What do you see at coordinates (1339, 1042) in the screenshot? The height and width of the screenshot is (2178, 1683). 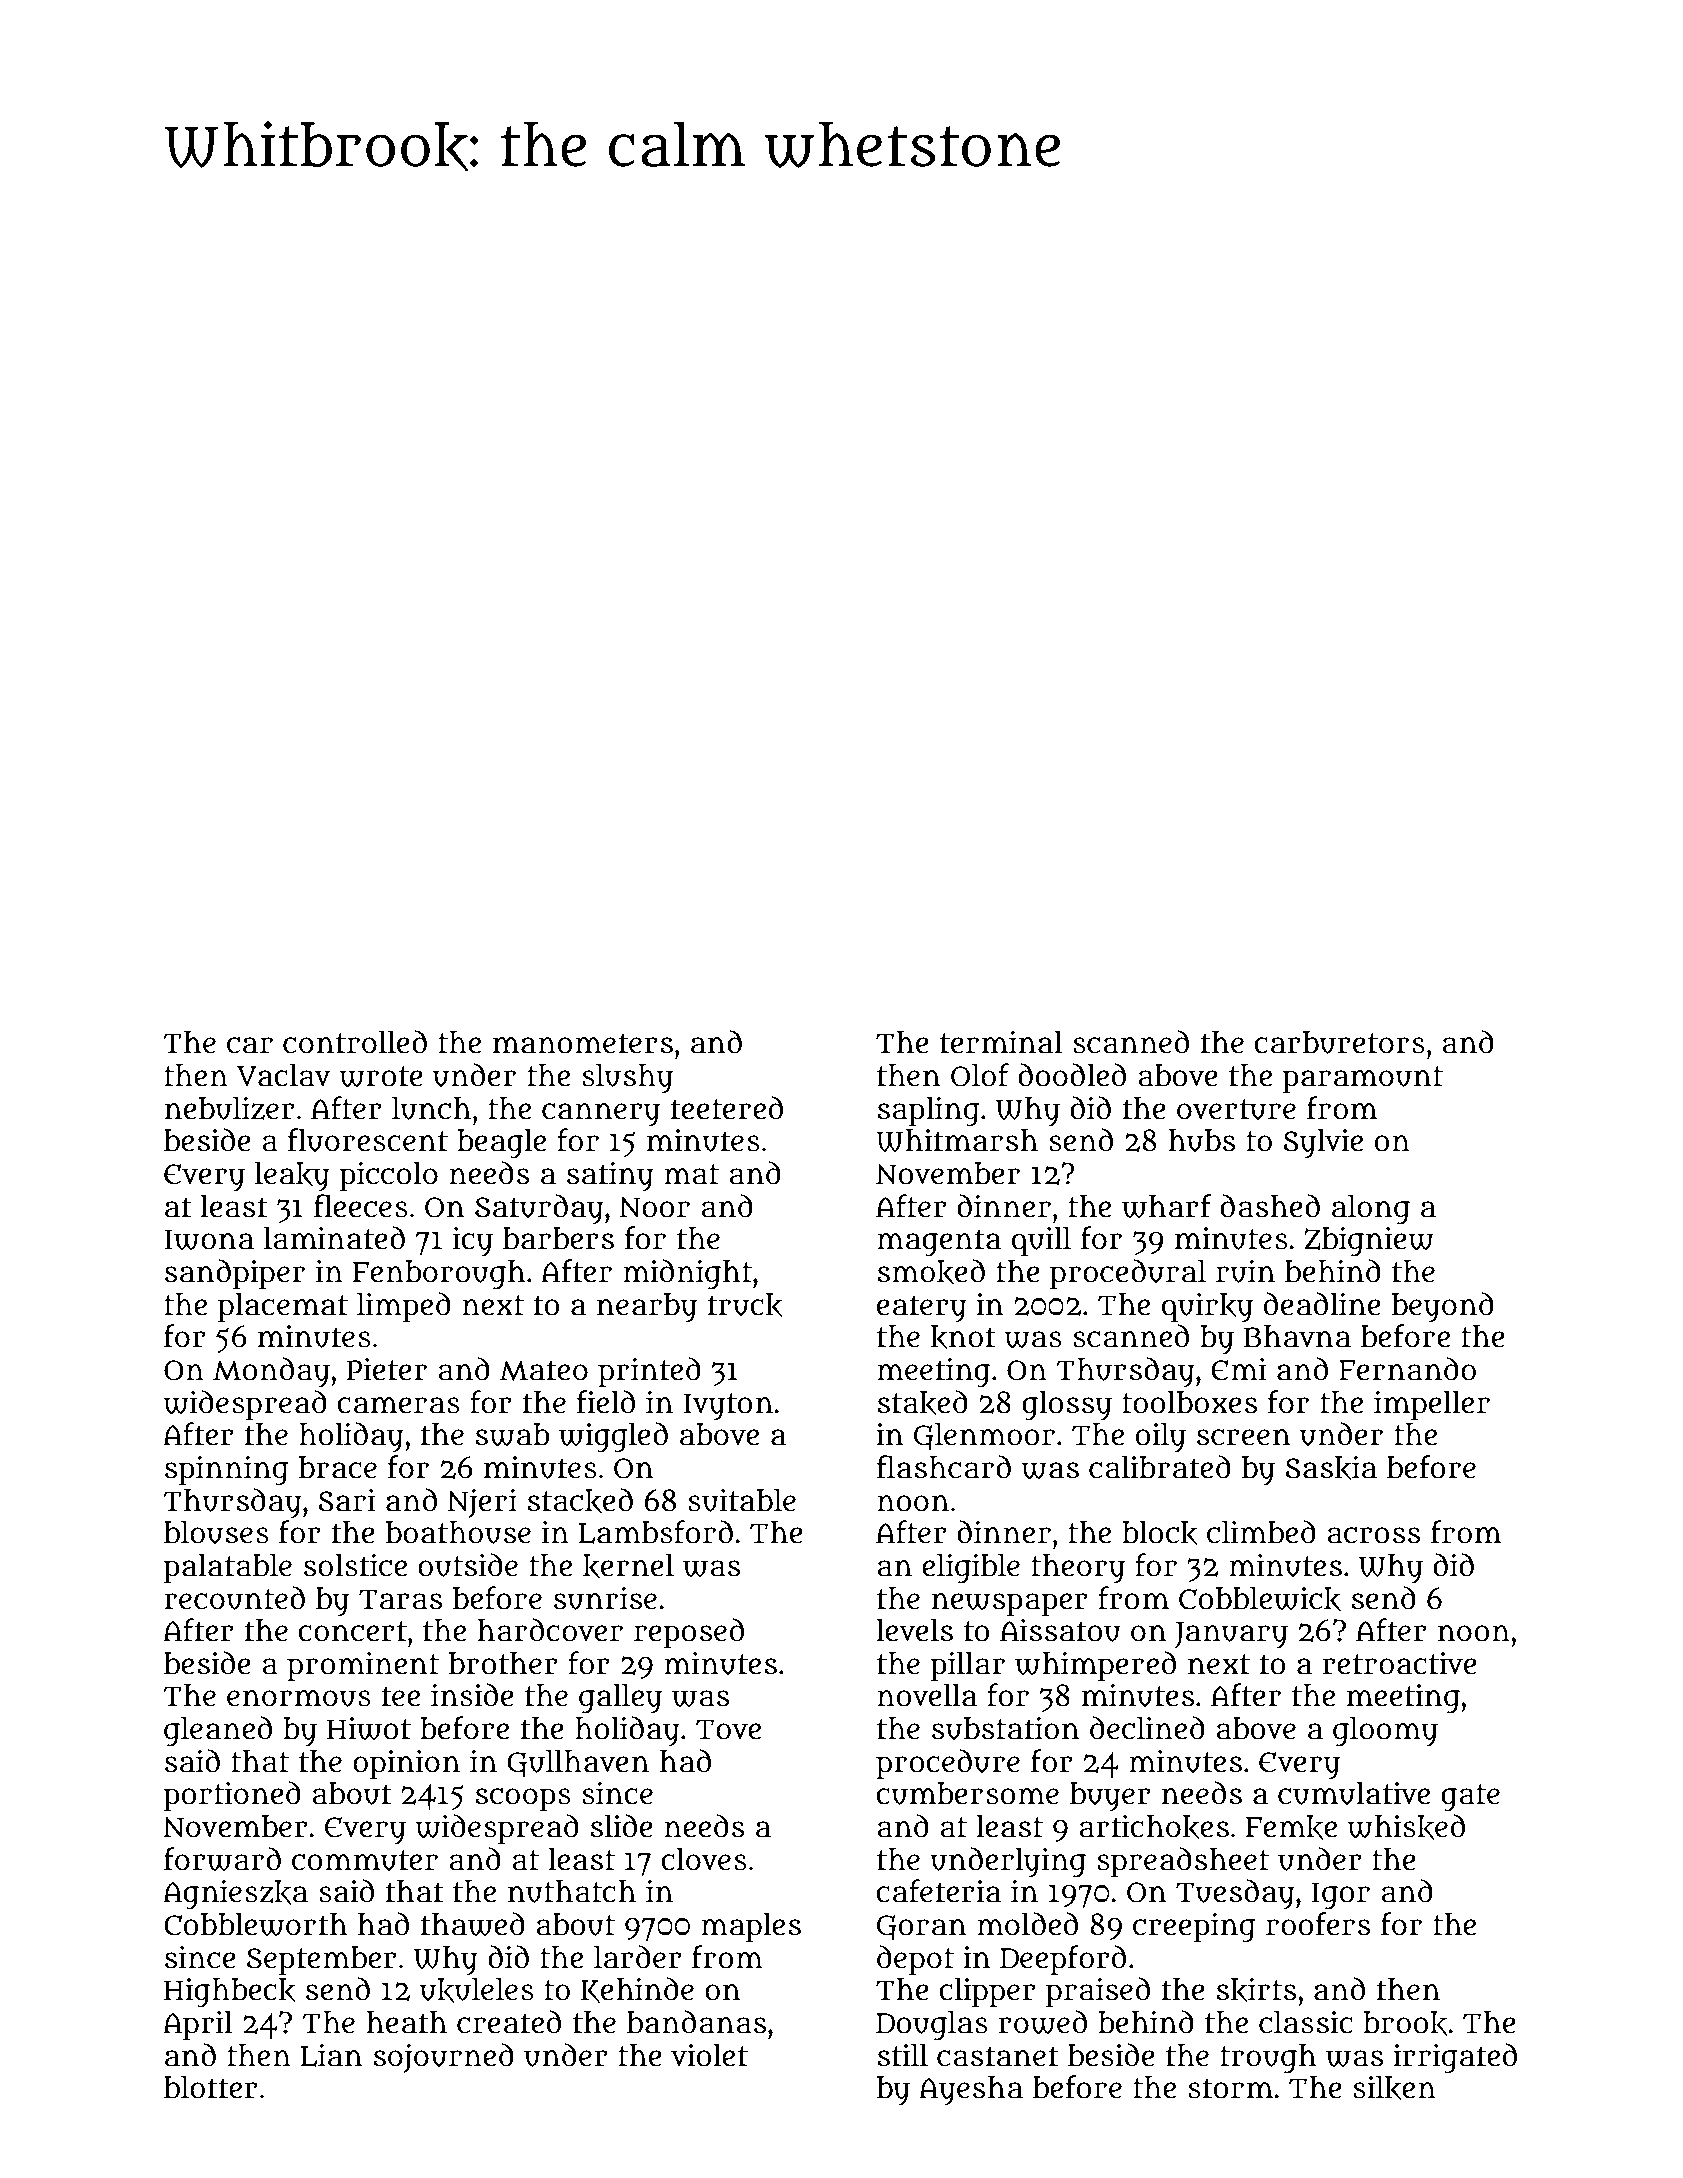 I see `carburetors` at bounding box center [1339, 1042].
